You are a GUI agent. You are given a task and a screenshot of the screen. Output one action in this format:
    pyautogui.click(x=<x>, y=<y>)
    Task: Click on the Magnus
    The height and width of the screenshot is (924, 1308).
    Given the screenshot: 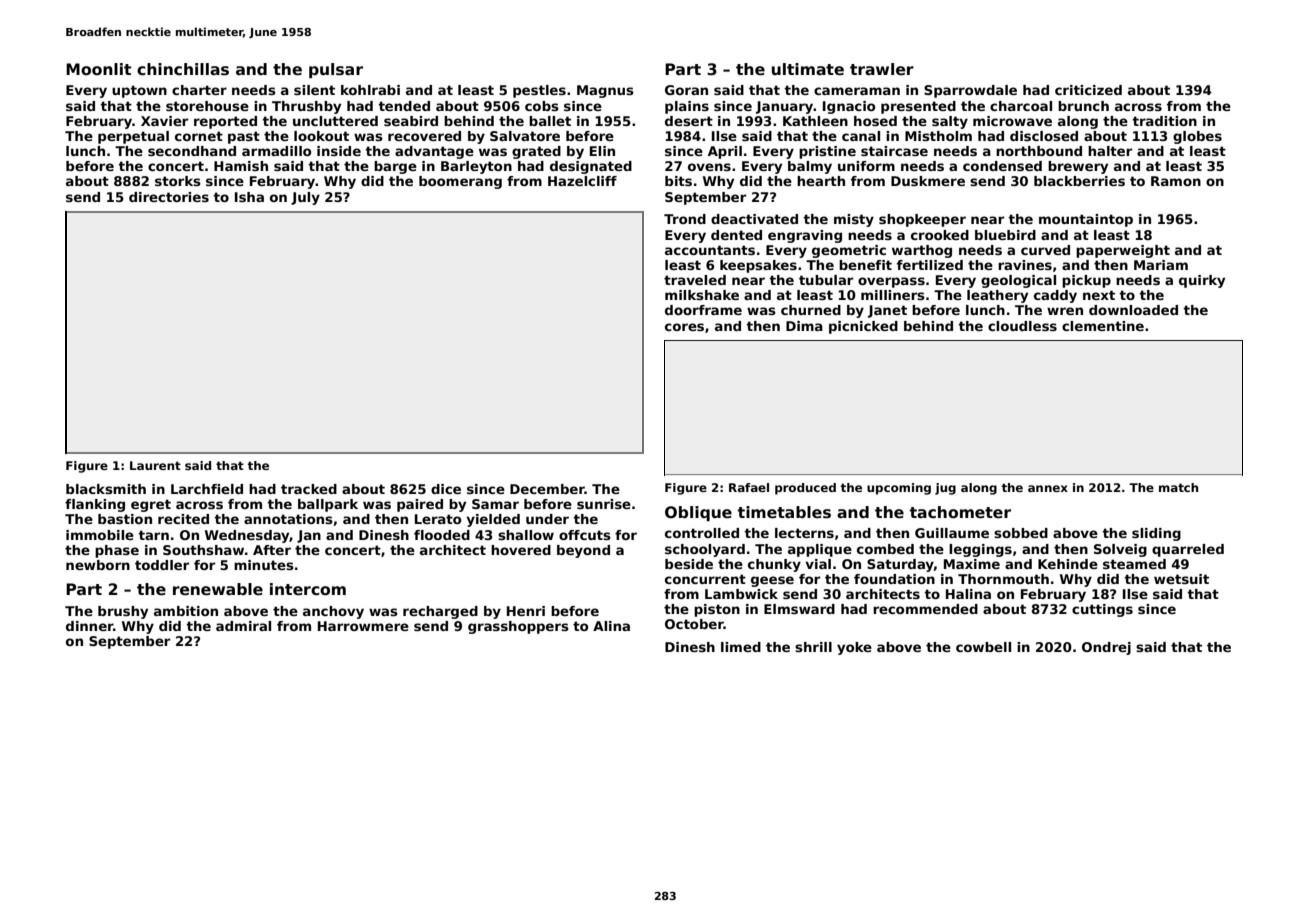 What is the action you would take?
    pyautogui.click(x=605, y=91)
